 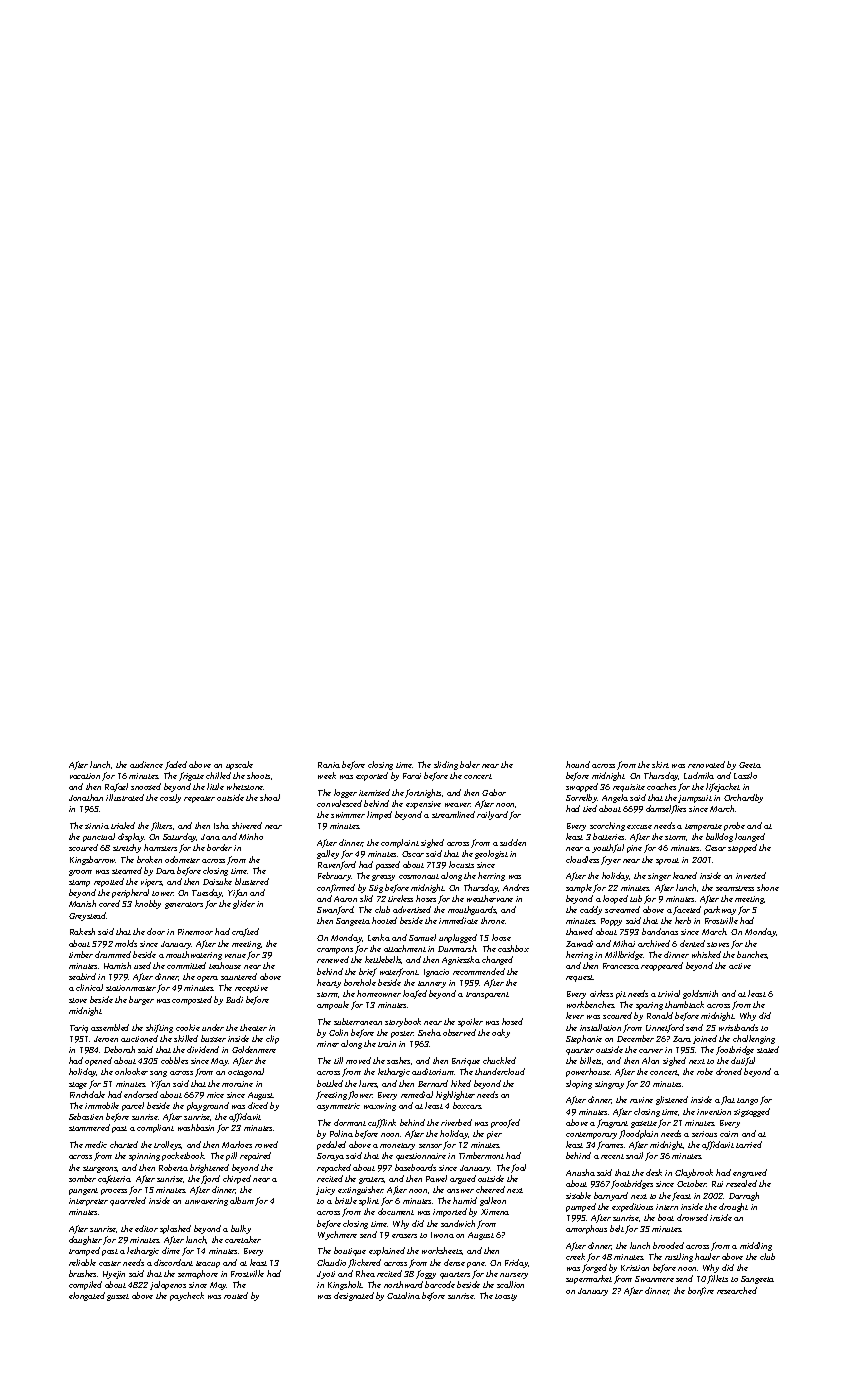 I want to click on elongated, so click(x=87, y=1296).
